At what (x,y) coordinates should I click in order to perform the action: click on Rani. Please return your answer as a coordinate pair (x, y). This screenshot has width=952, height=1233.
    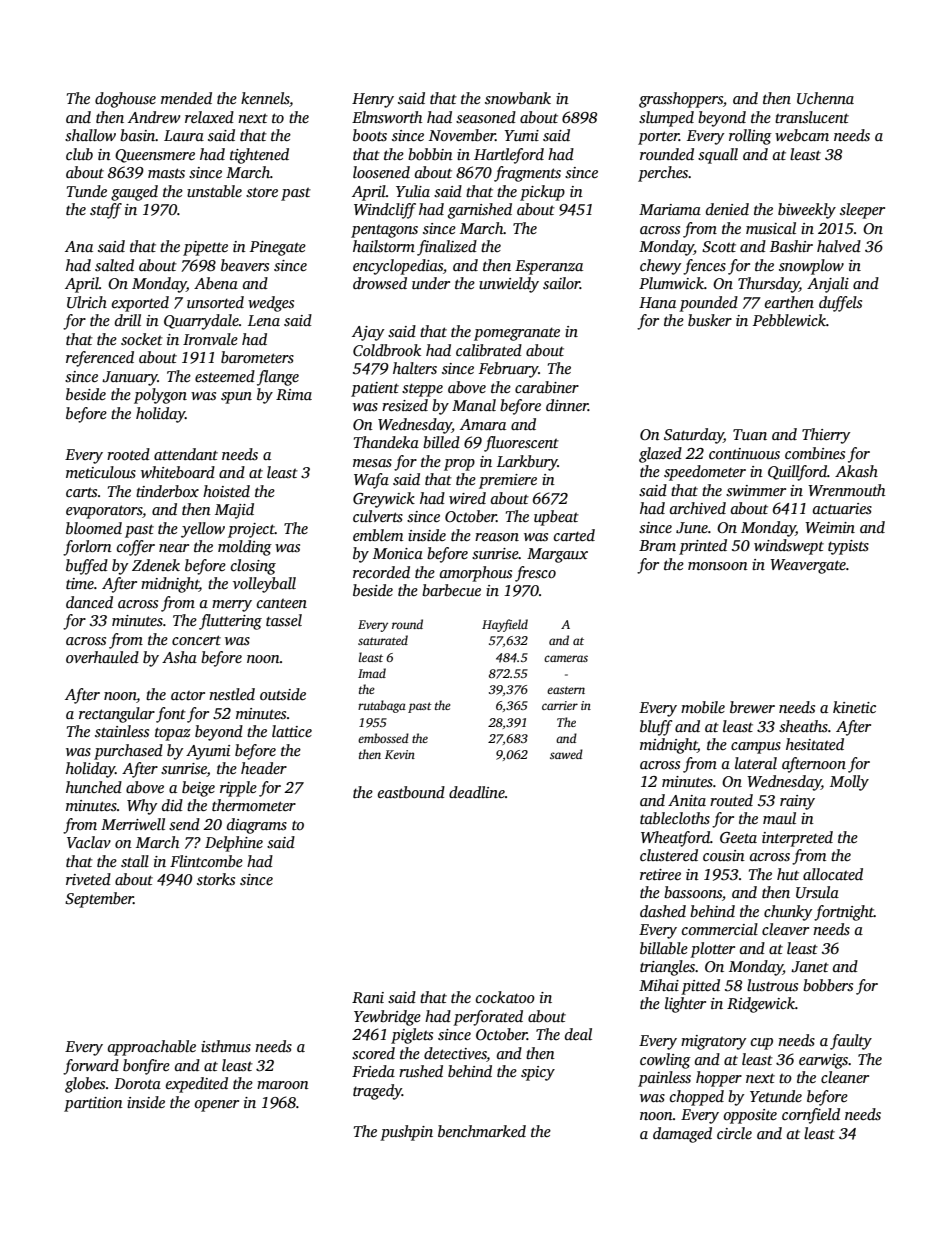
    Looking at the image, I should click on (368, 997).
